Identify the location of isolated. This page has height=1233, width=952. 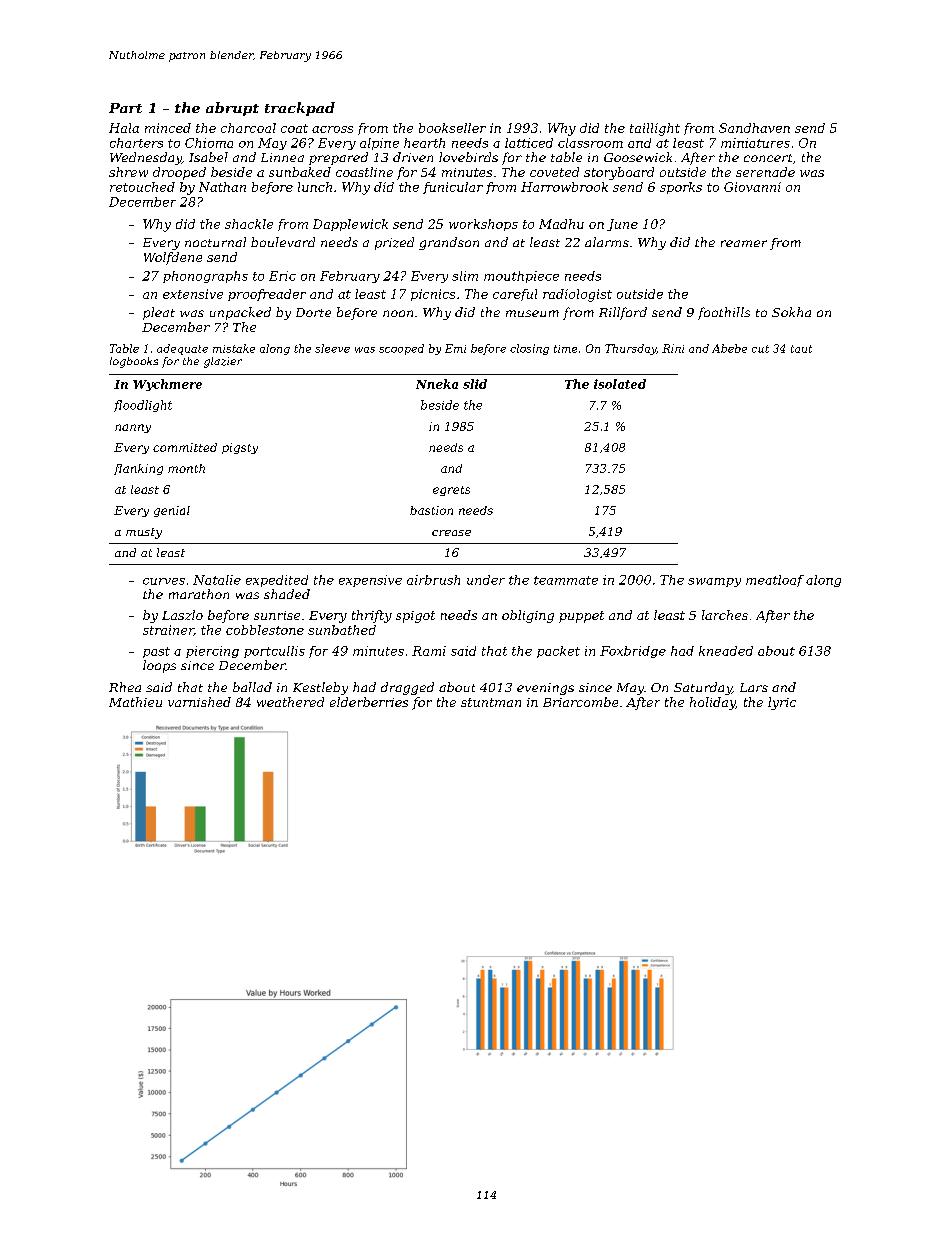
(620, 384).
